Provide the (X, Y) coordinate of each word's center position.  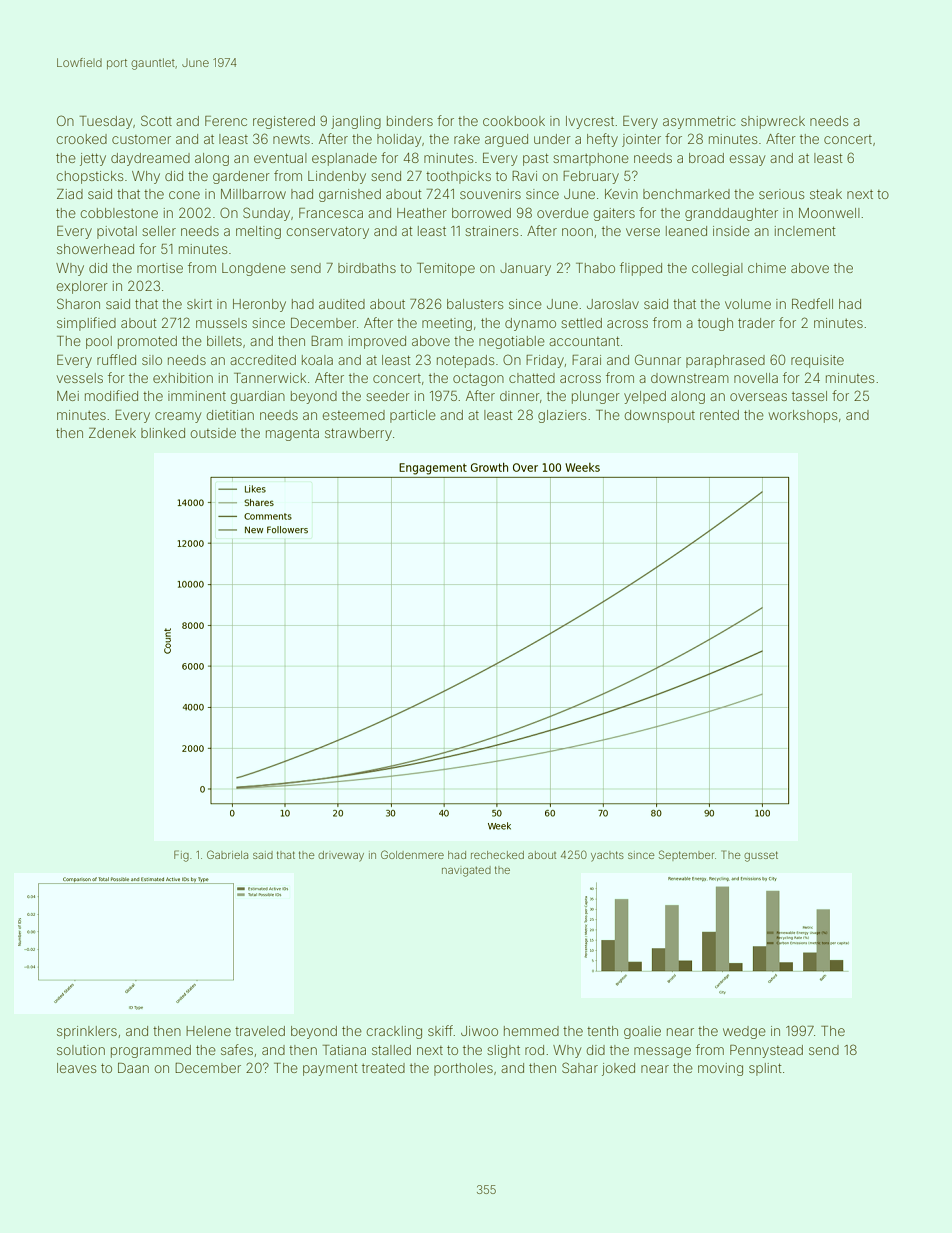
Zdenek (112, 433)
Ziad (70, 194)
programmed (151, 1051)
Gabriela (227, 854)
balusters (475, 304)
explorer (82, 287)
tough (715, 324)
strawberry (358, 434)
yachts (607, 856)
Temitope (446, 269)
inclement (805, 231)
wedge (744, 1032)
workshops (803, 416)
